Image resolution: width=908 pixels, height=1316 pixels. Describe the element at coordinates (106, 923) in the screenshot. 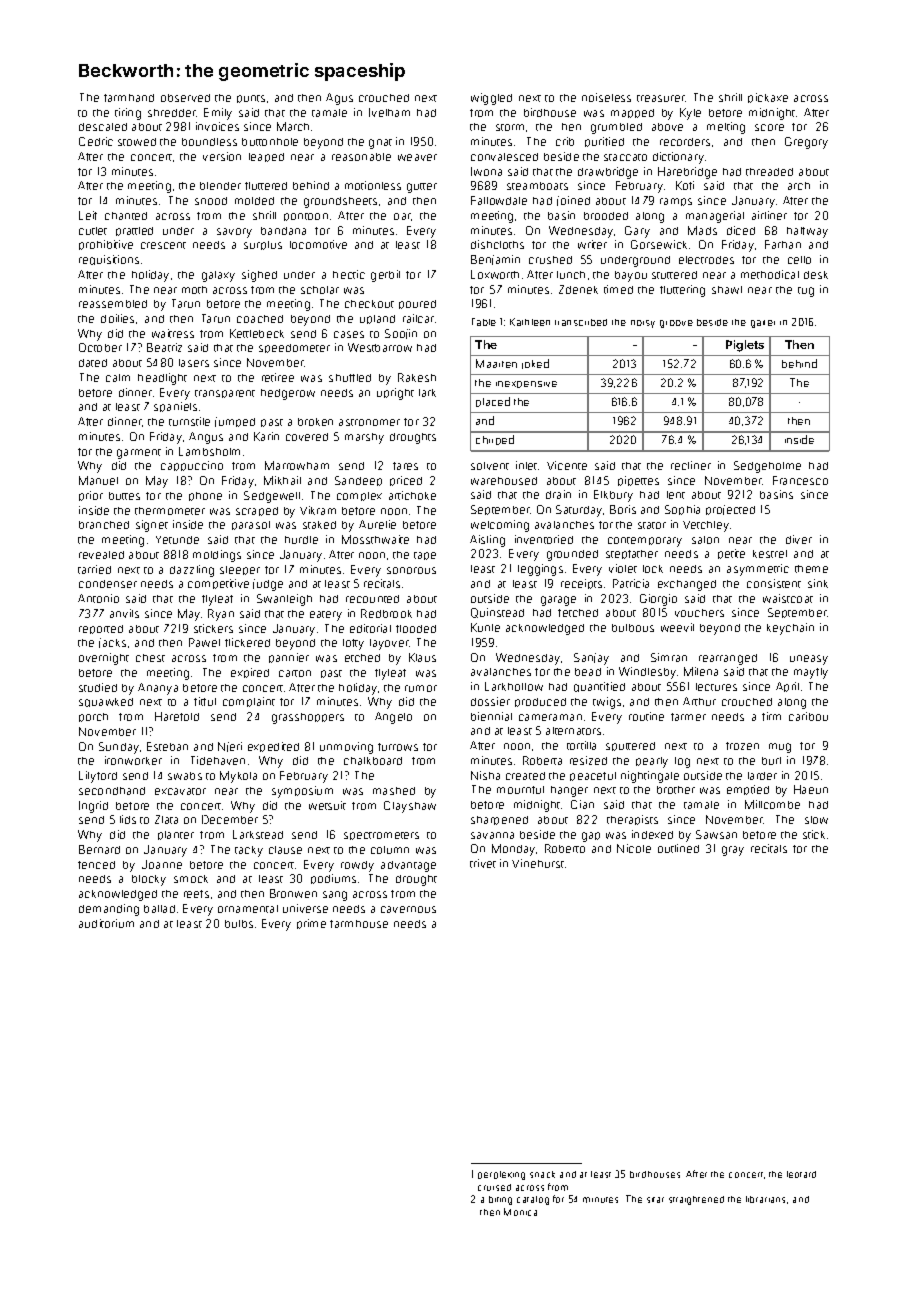

I see `auditorium` at that location.
